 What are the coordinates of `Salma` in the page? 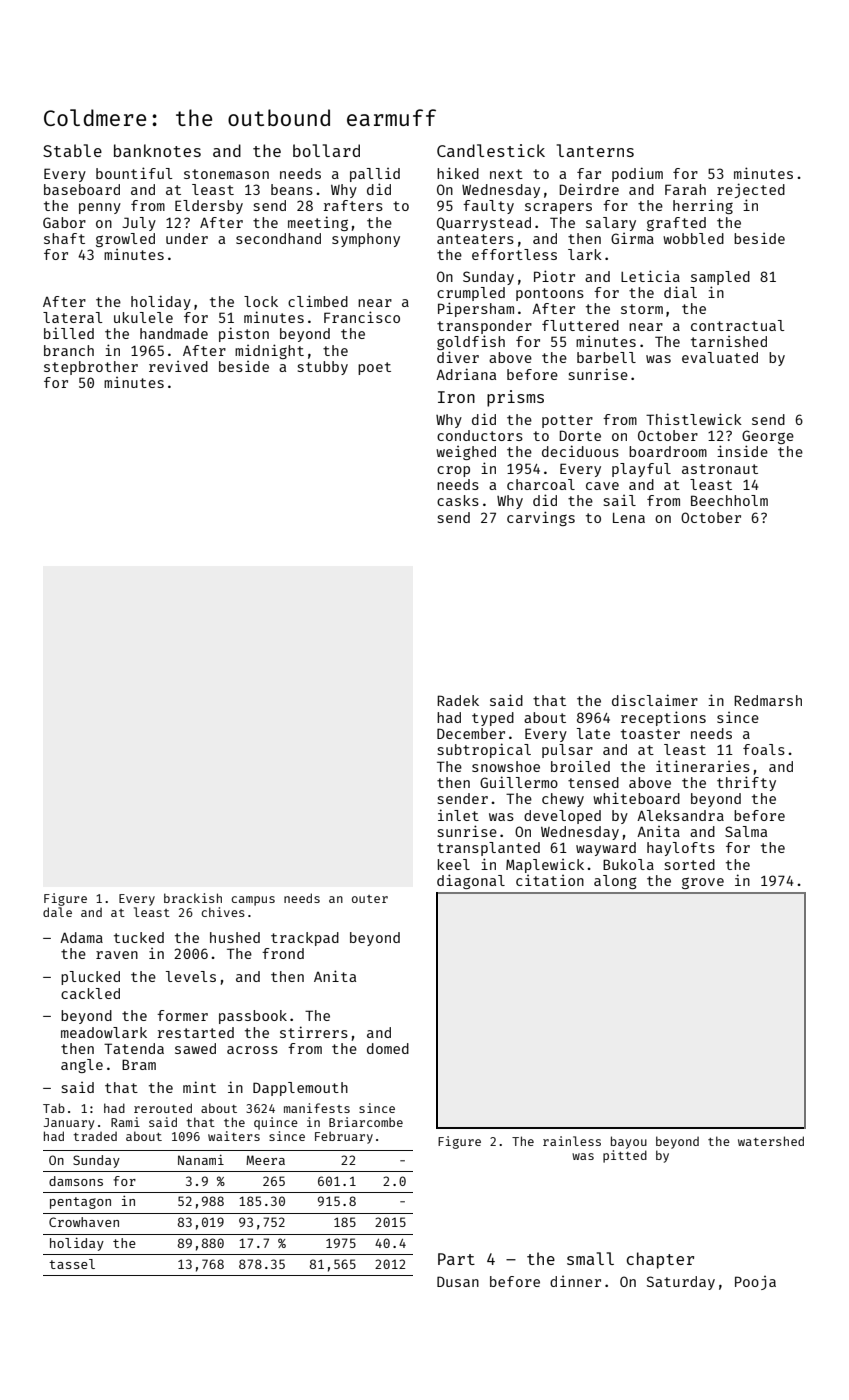 It's located at (746, 831).
